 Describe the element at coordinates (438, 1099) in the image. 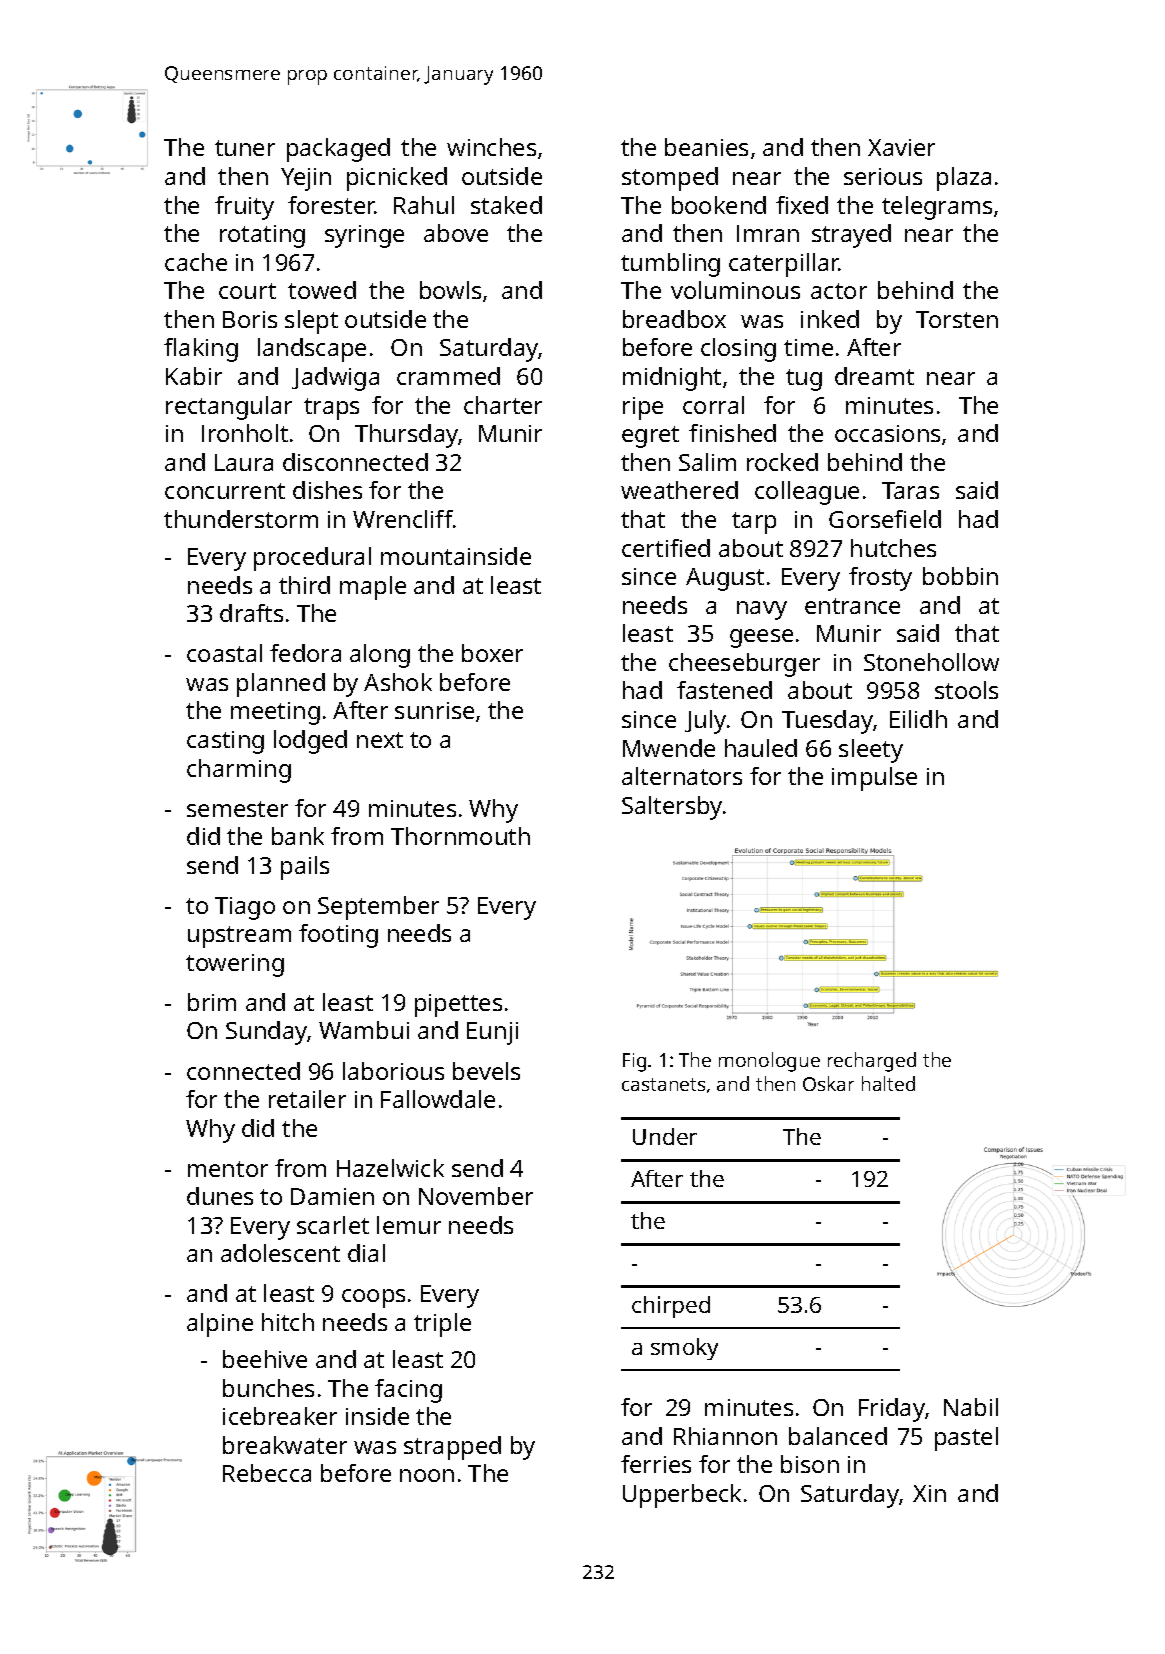

I see `Fallowdale` at that location.
